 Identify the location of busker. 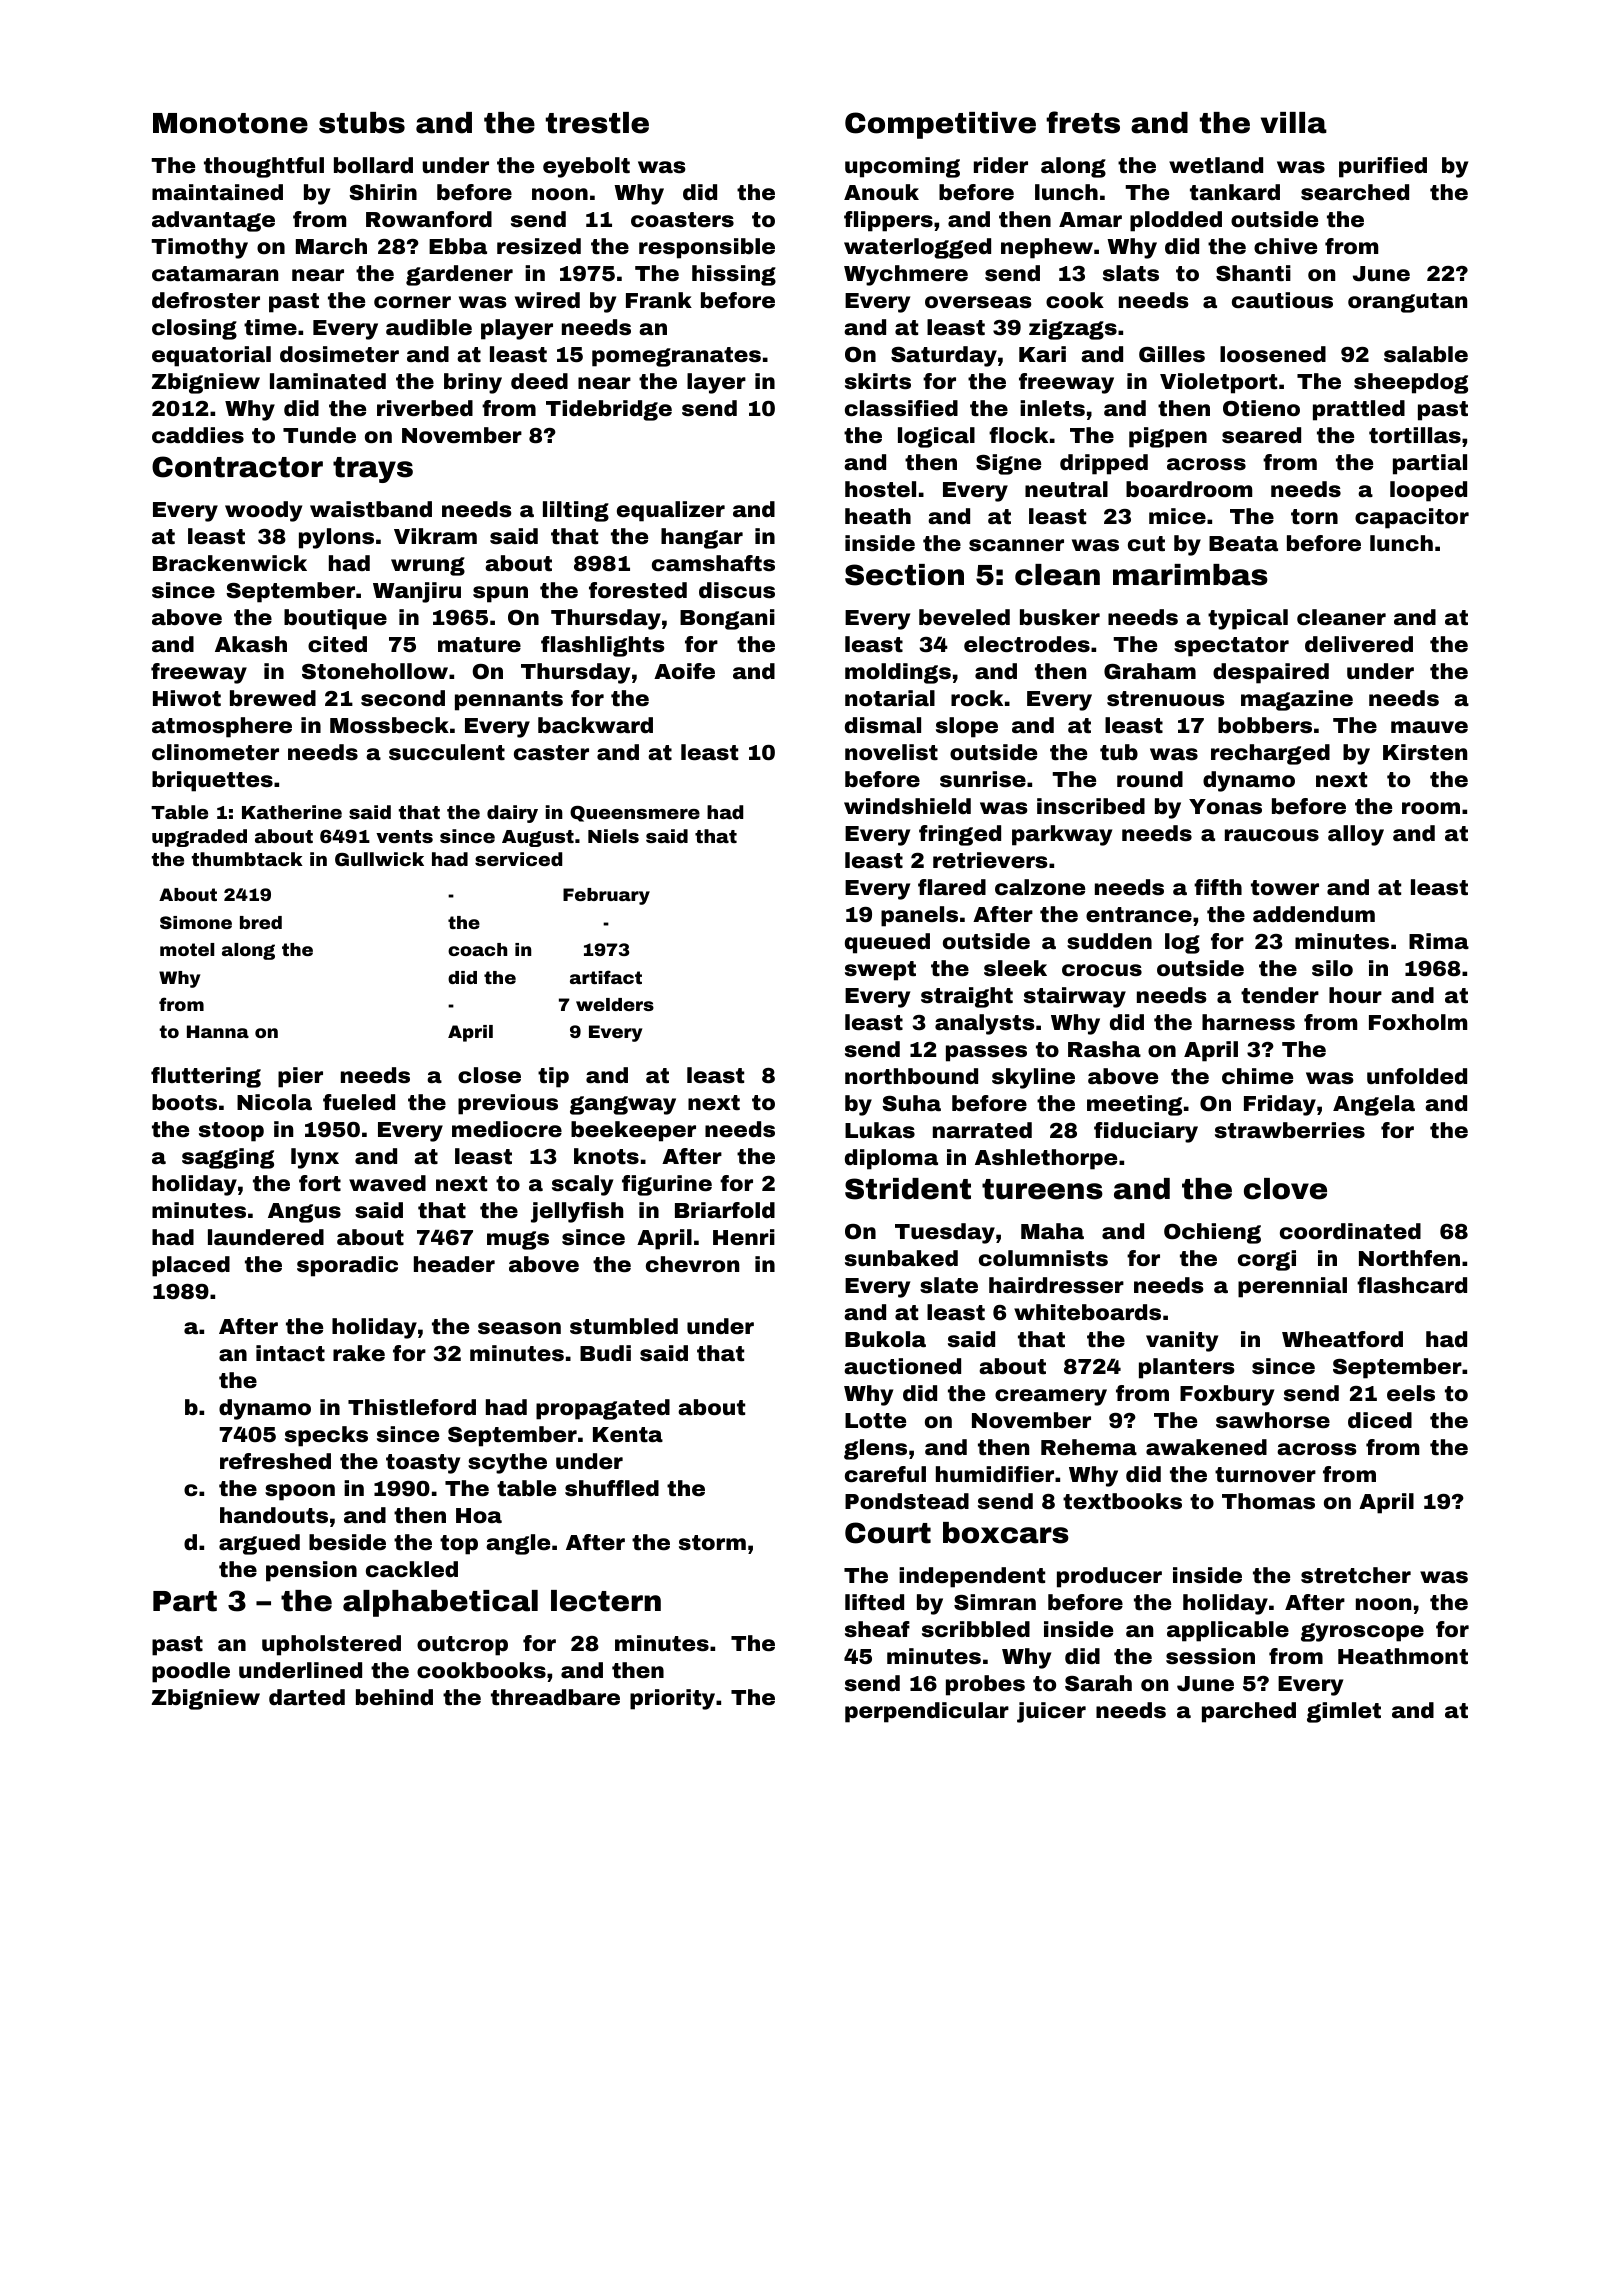
(1060, 617).
